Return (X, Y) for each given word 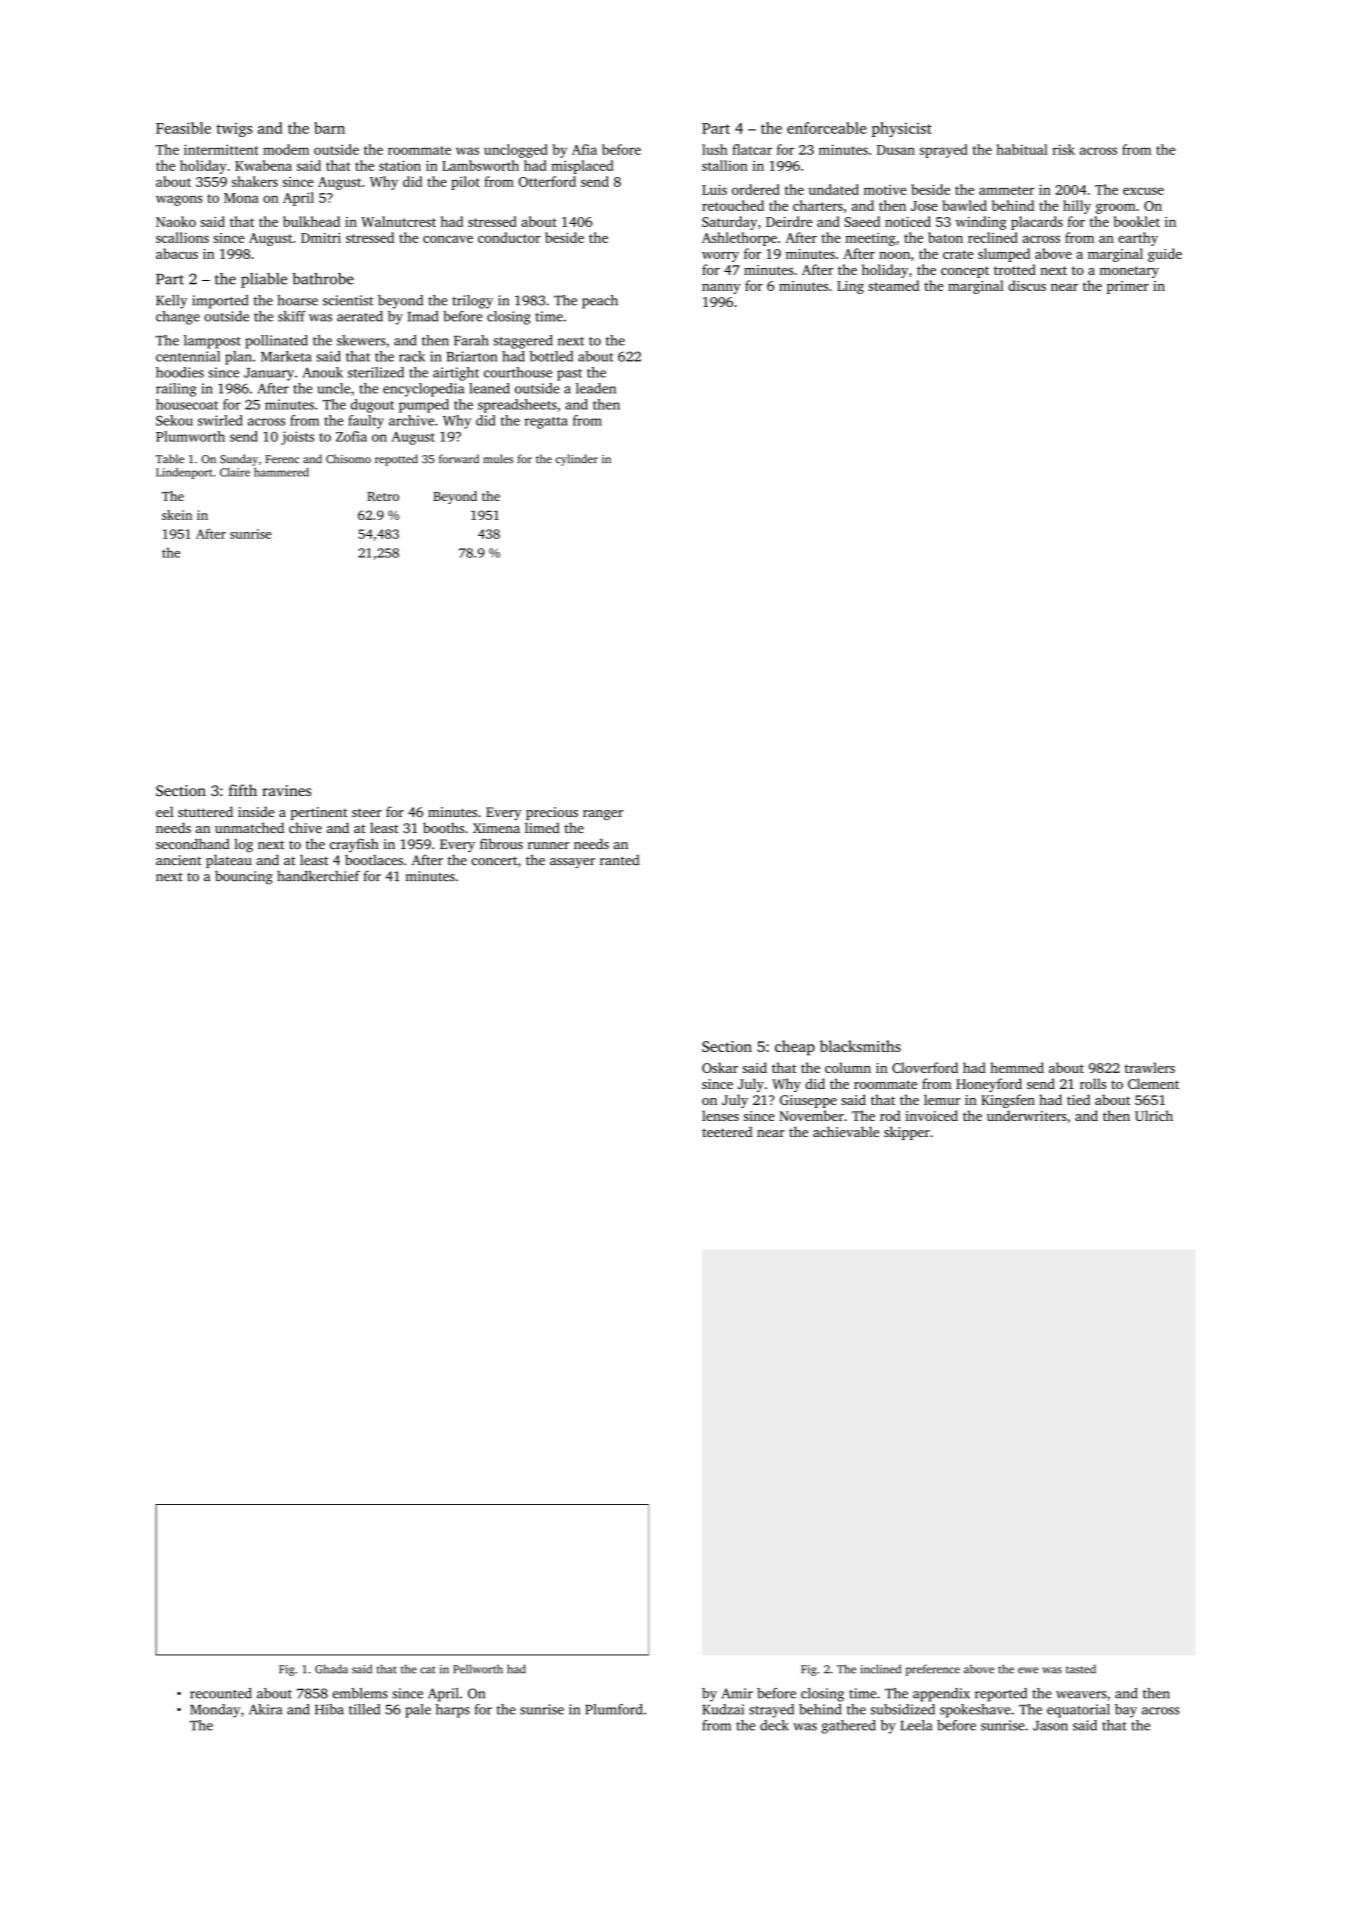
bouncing (244, 878)
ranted (620, 859)
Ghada (331, 1669)
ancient (179, 860)
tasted (1081, 1669)
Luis (714, 189)
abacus (177, 253)
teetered (727, 1131)
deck (774, 1725)
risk (1063, 149)
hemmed (1017, 1067)
